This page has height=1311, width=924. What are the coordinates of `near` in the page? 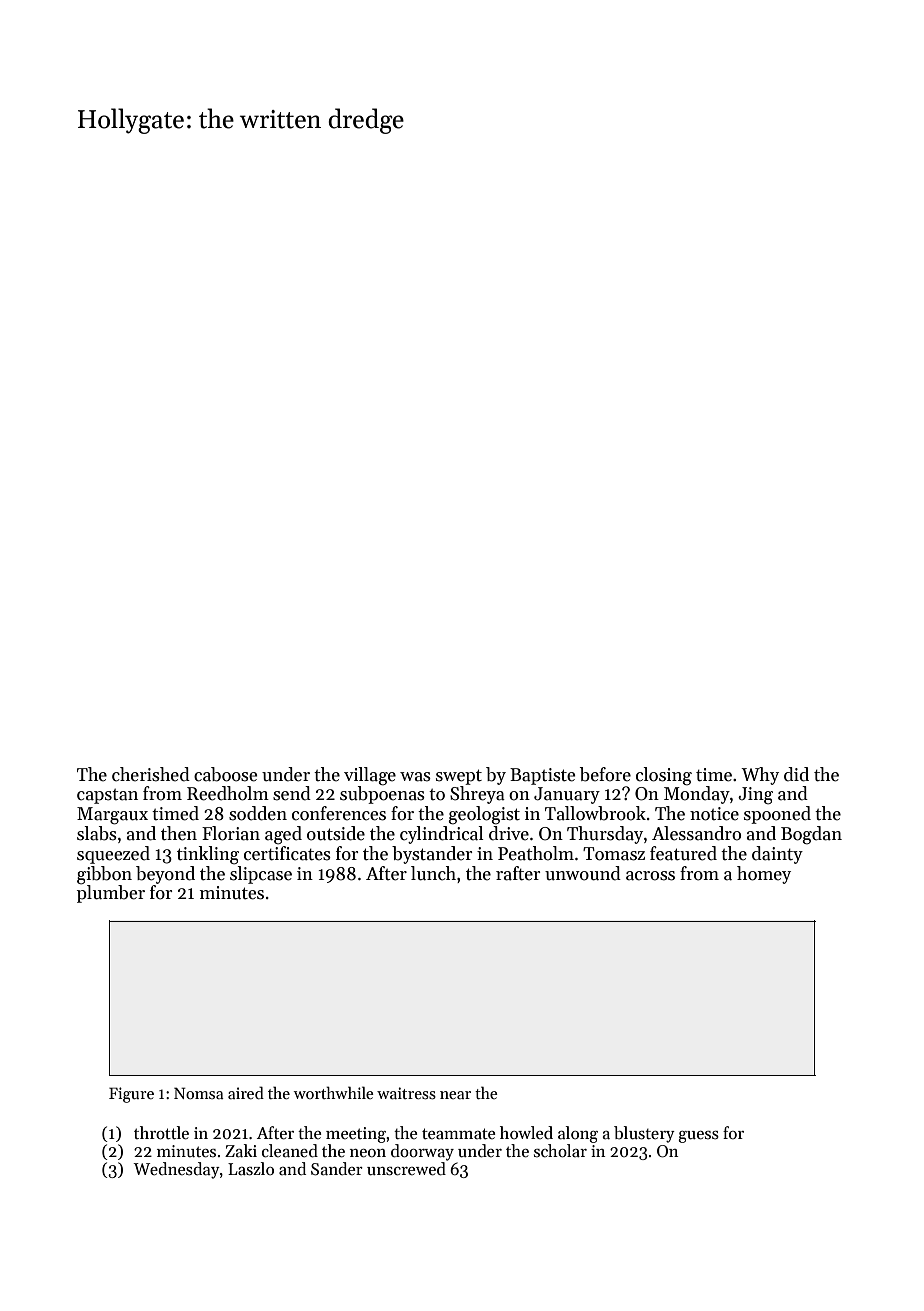 It's located at (455, 1095).
